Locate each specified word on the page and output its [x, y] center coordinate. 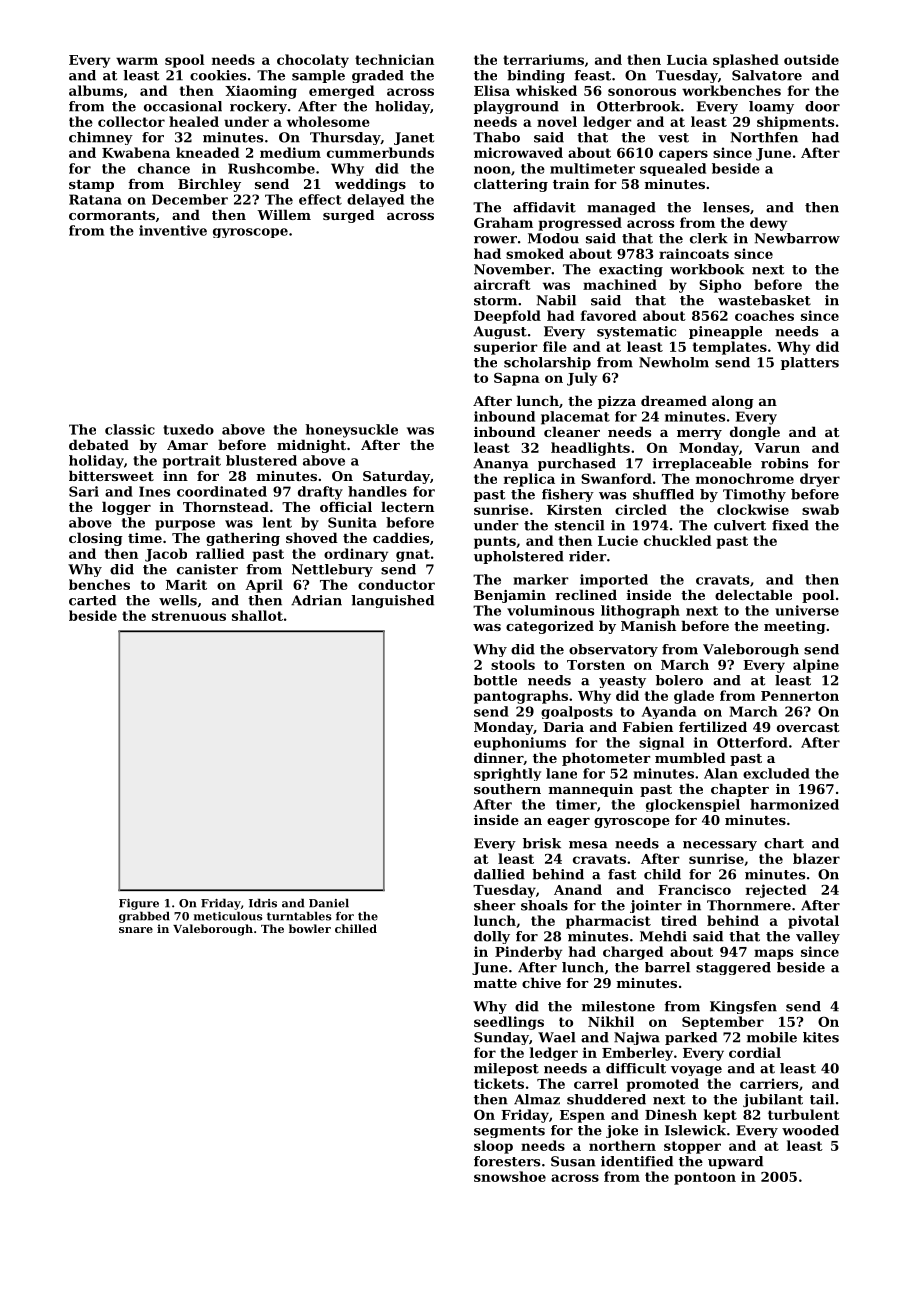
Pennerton [800, 696]
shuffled [663, 494]
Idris [263, 903]
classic [130, 429]
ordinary [356, 555]
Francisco [694, 889]
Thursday [345, 138]
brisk [542, 843]
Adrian [316, 600]
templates [730, 348]
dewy [768, 224]
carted [92, 600]
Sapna [517, 379]
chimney [101, 138]
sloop [493, 1147]
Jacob [166, 555]
